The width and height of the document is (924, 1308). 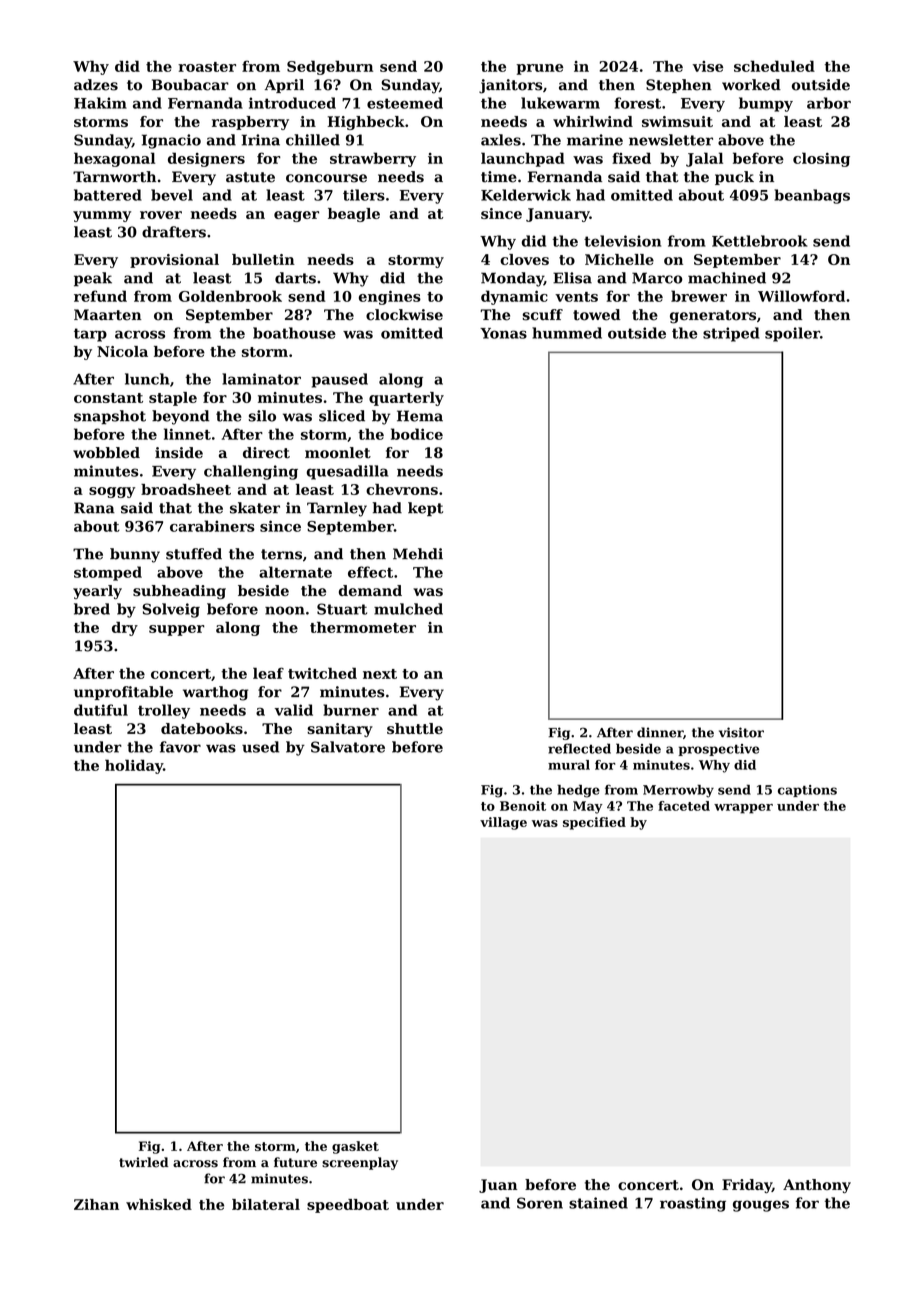 I want to click on twirled, so click(x=143, y=1162).
